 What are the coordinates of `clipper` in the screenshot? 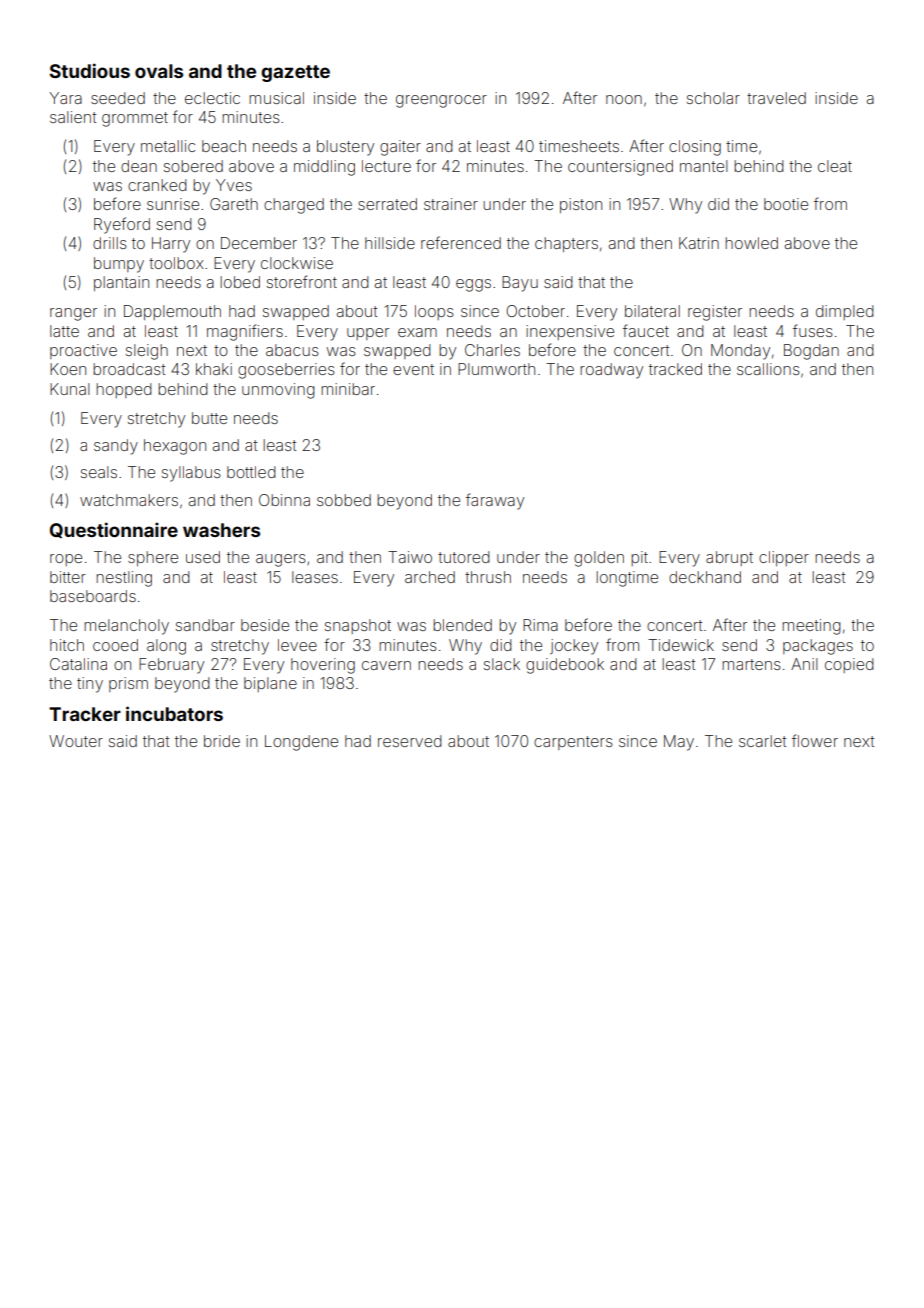 It's located at (784, 558).
